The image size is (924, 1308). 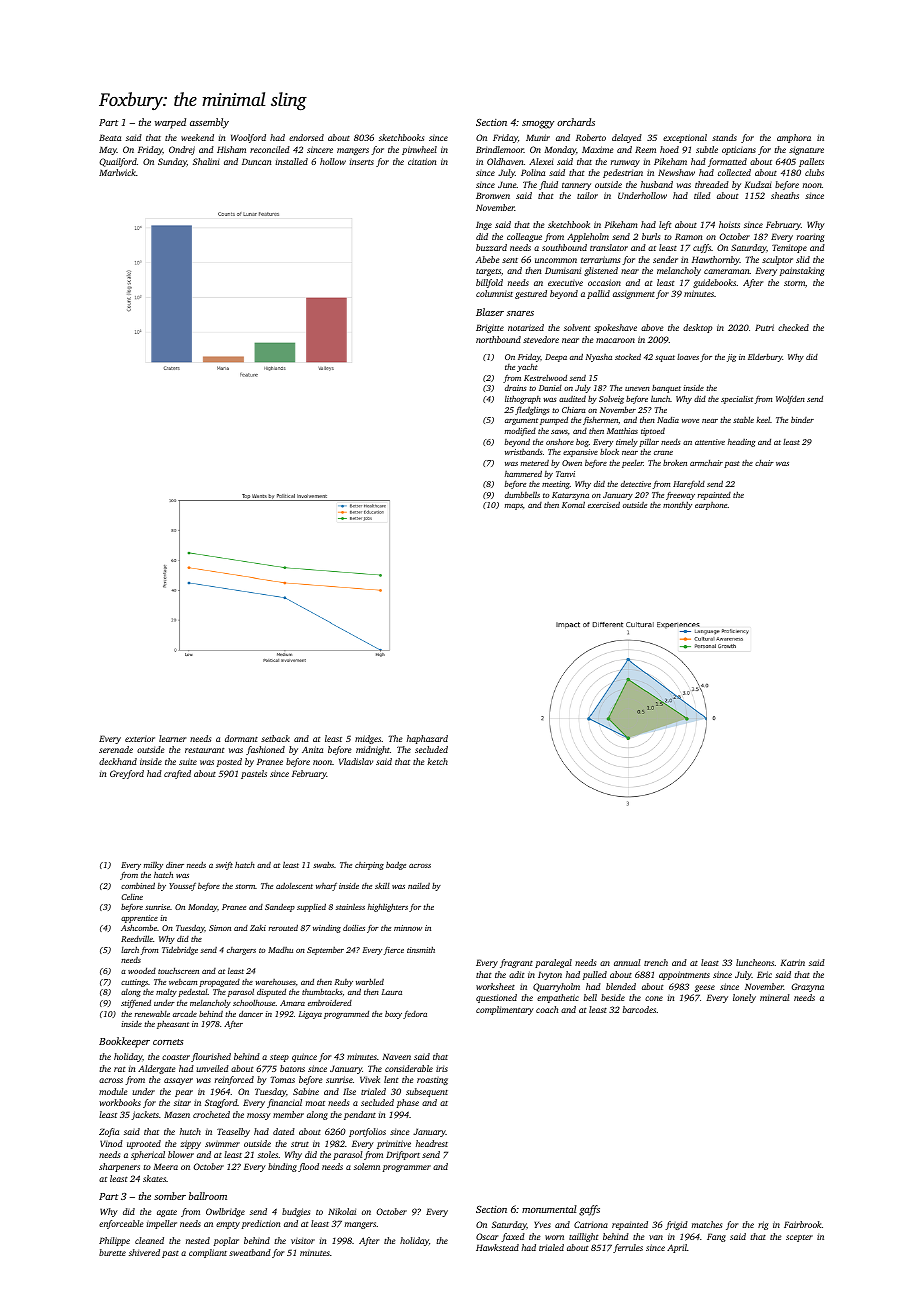 I want to click on Catriona, so click(x=591, y=1224).
